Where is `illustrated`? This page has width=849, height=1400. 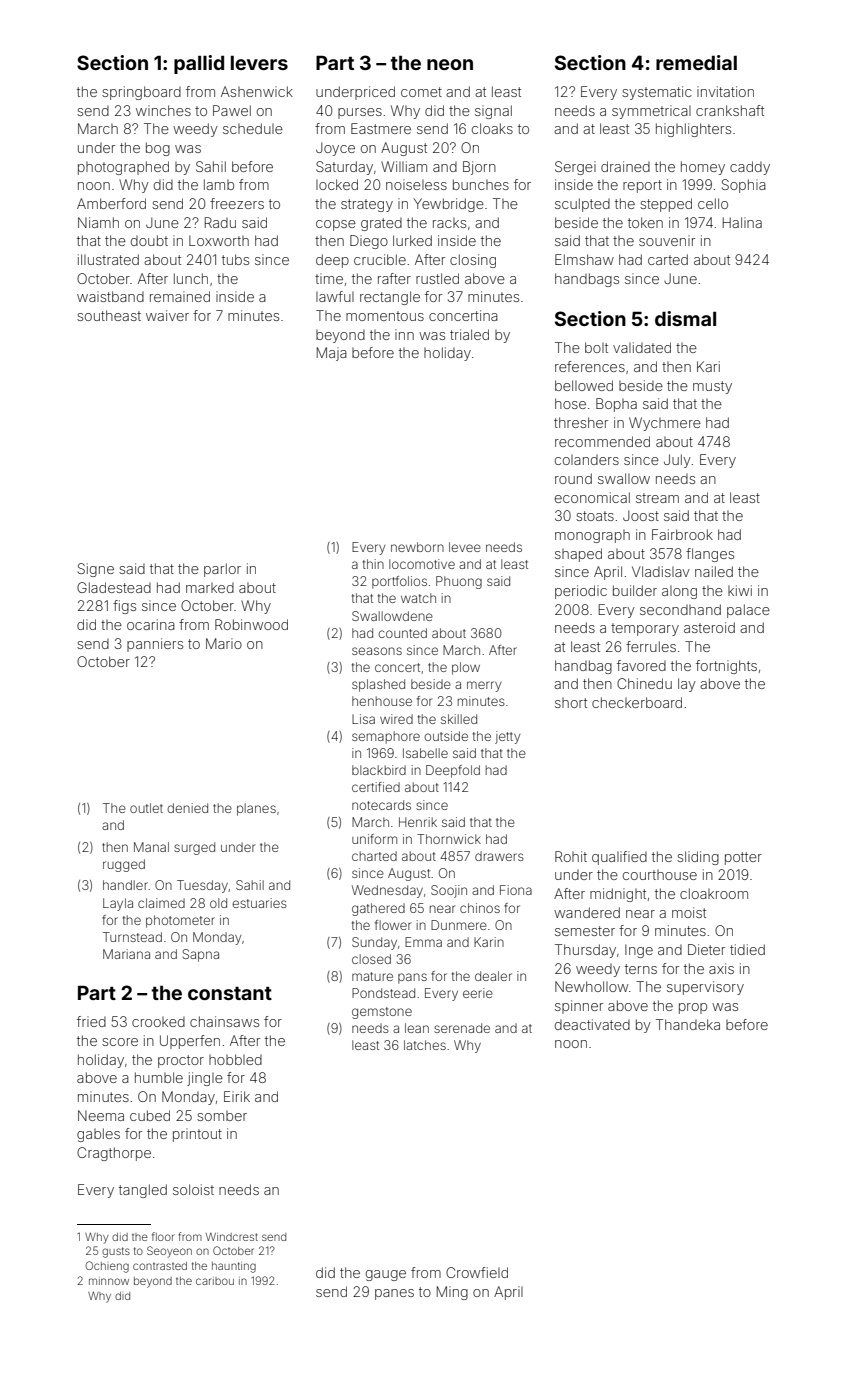 illustrated is located at coordinates (108, 259).
